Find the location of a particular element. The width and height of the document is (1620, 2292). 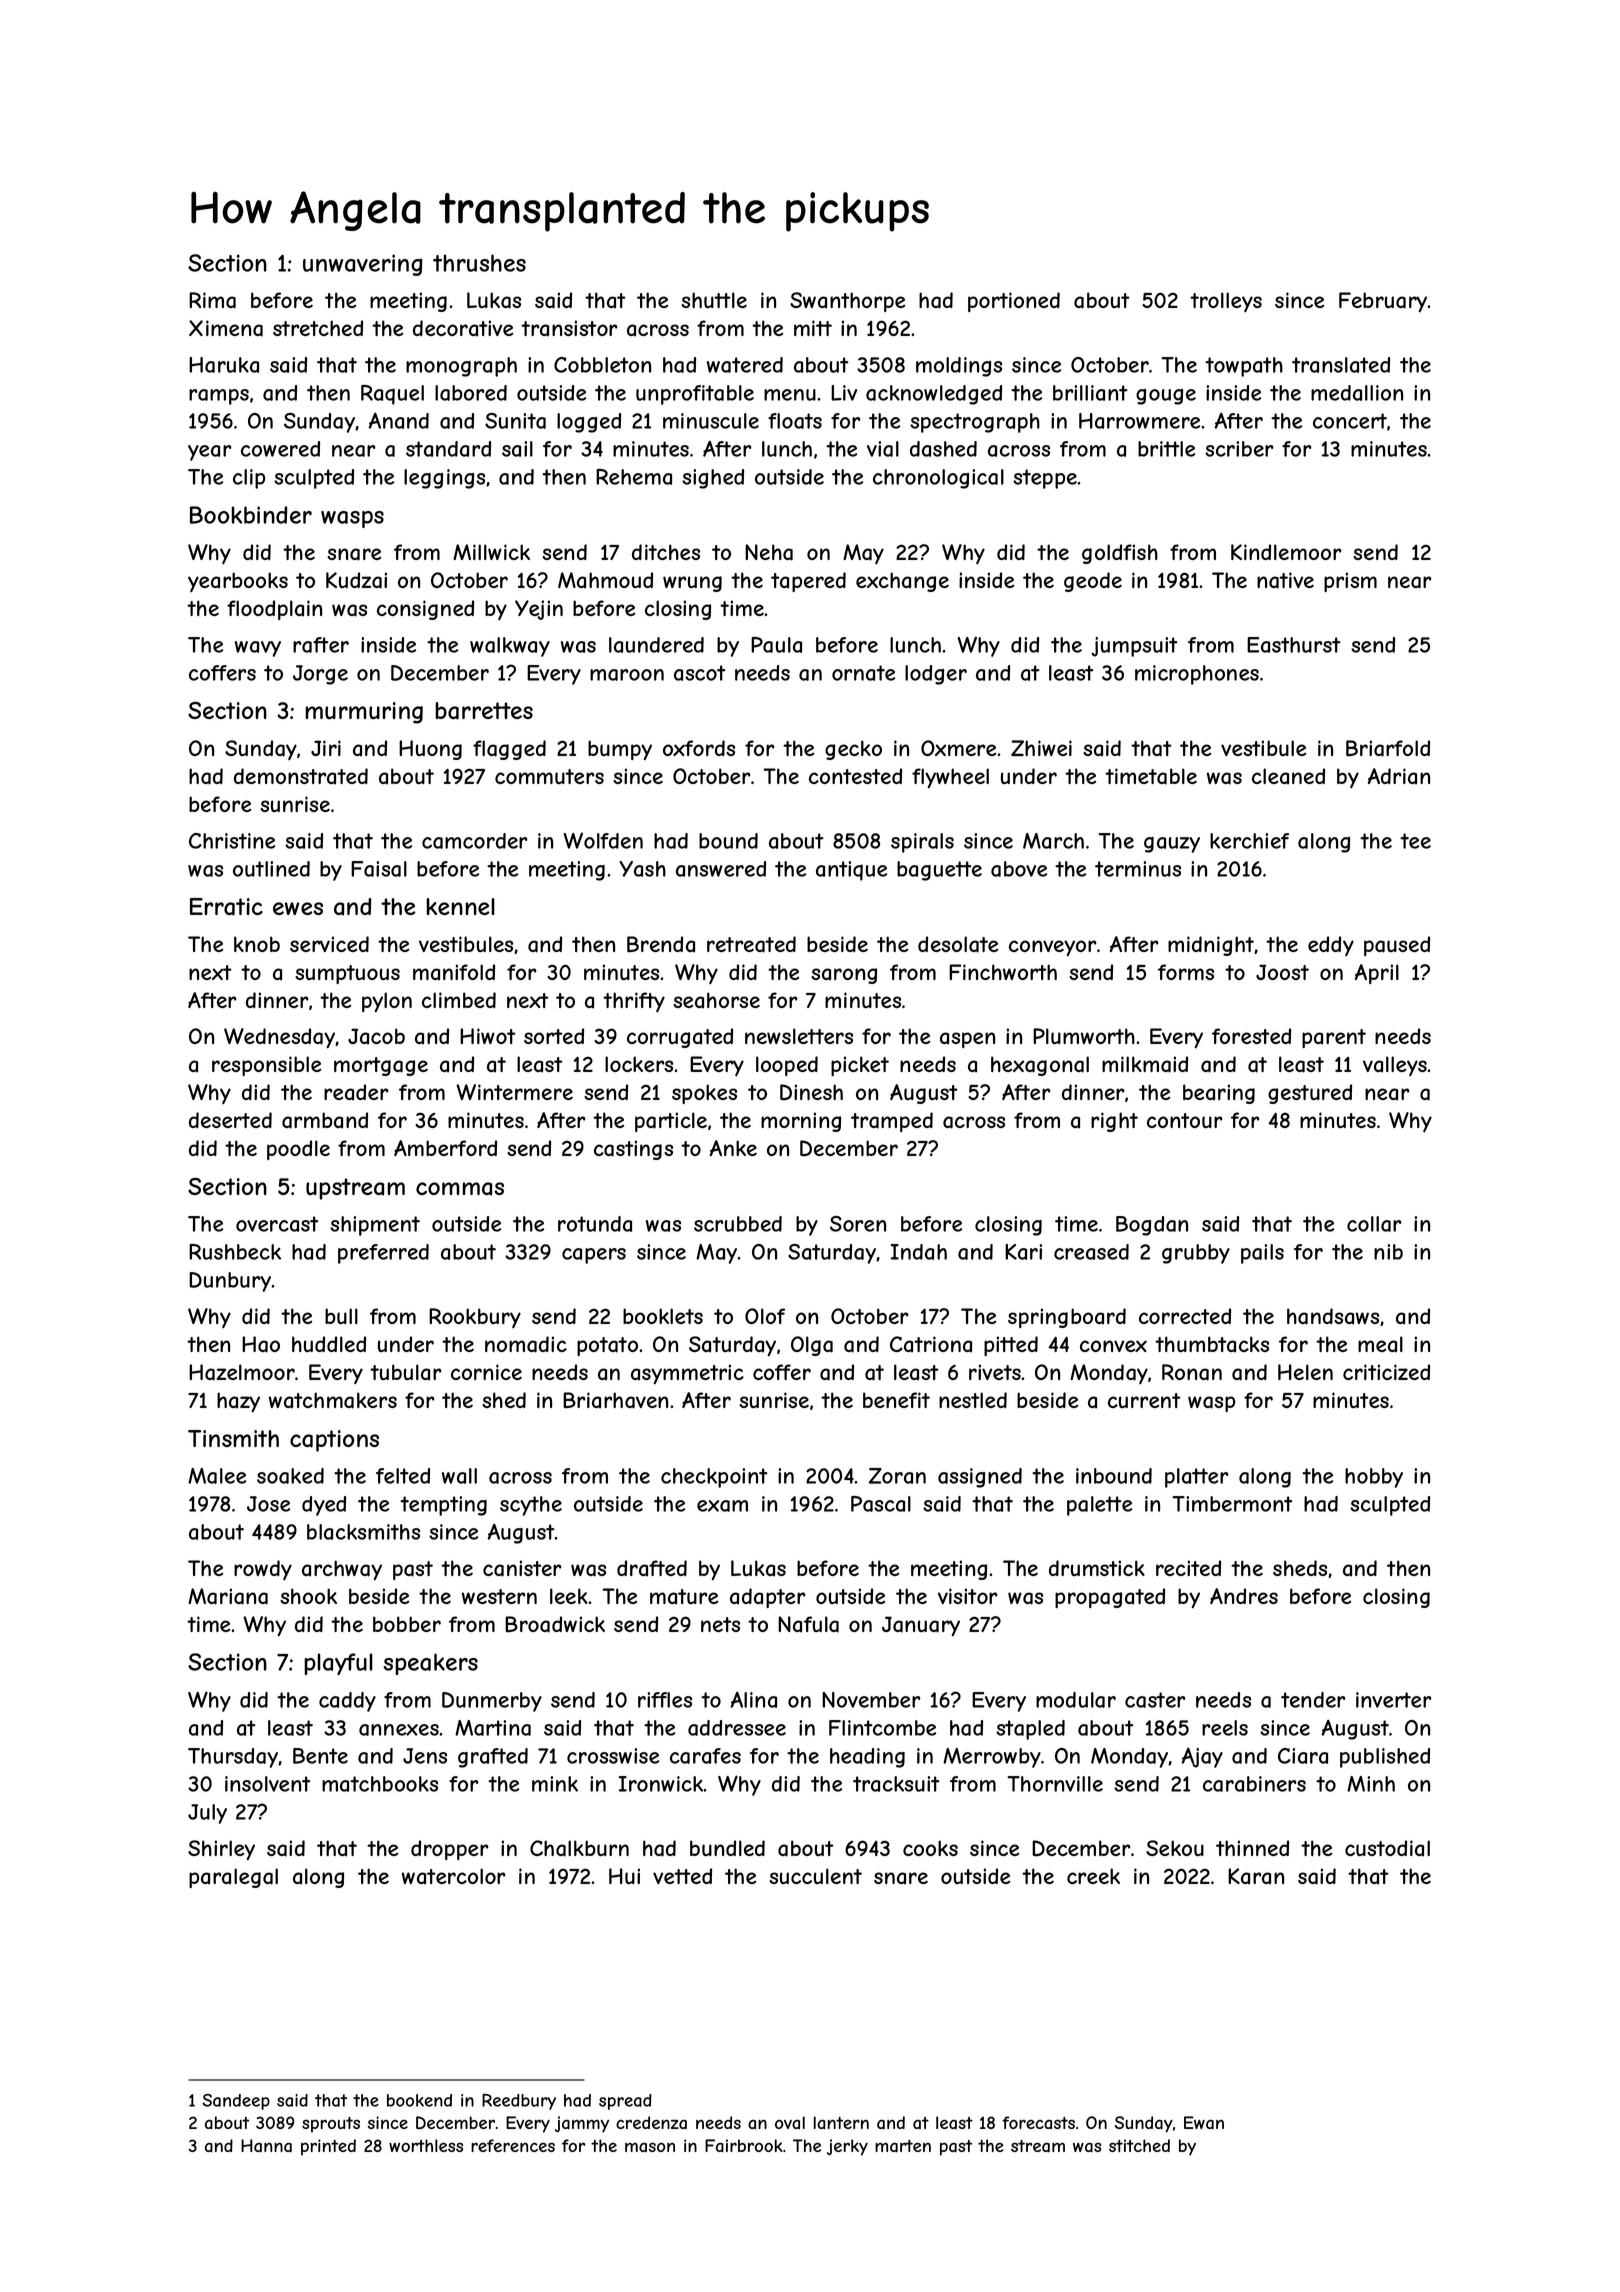

watercolor is located at coordinates (453, 1876).
